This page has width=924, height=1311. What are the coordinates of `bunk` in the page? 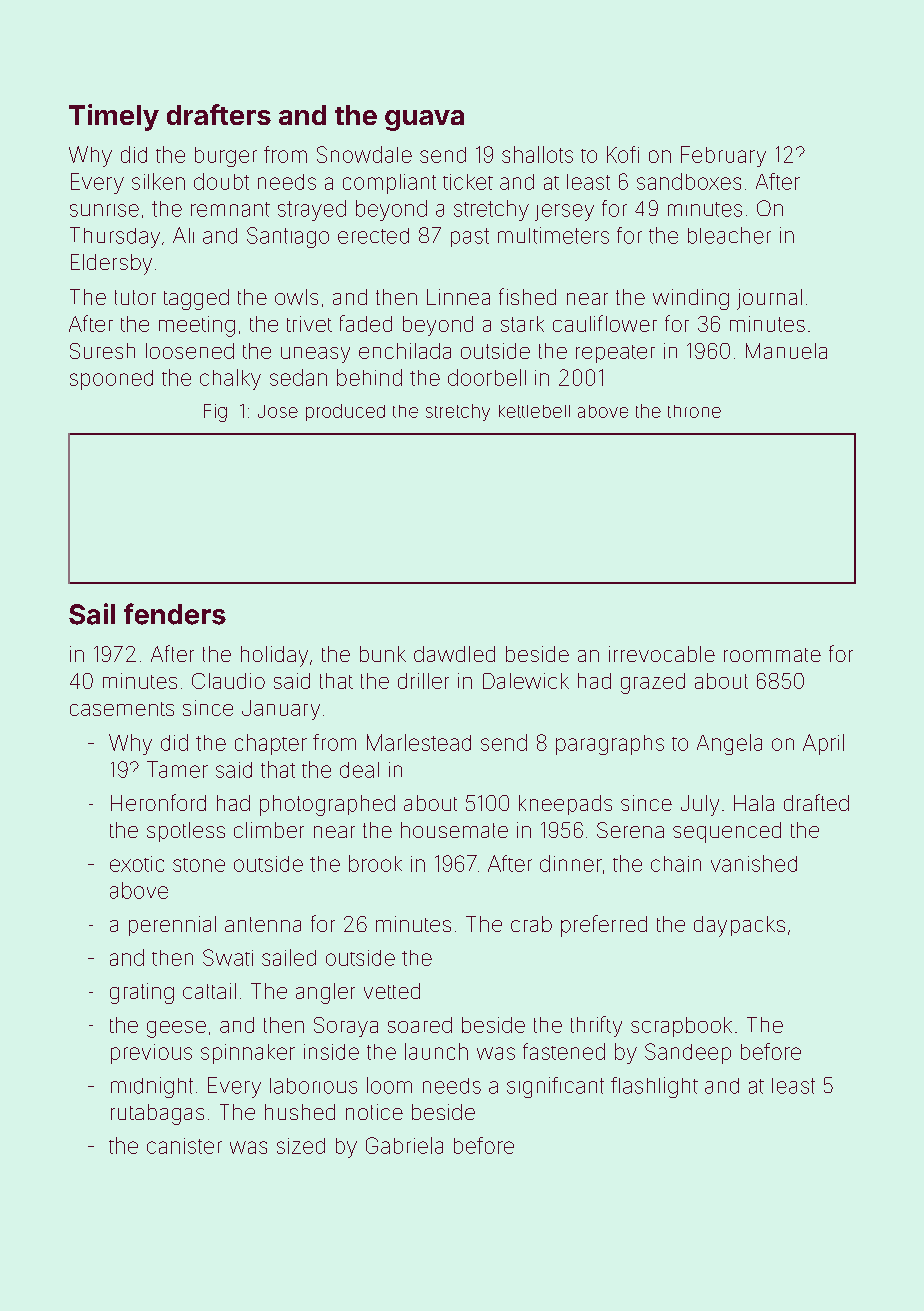 It's located at (383, 654).
